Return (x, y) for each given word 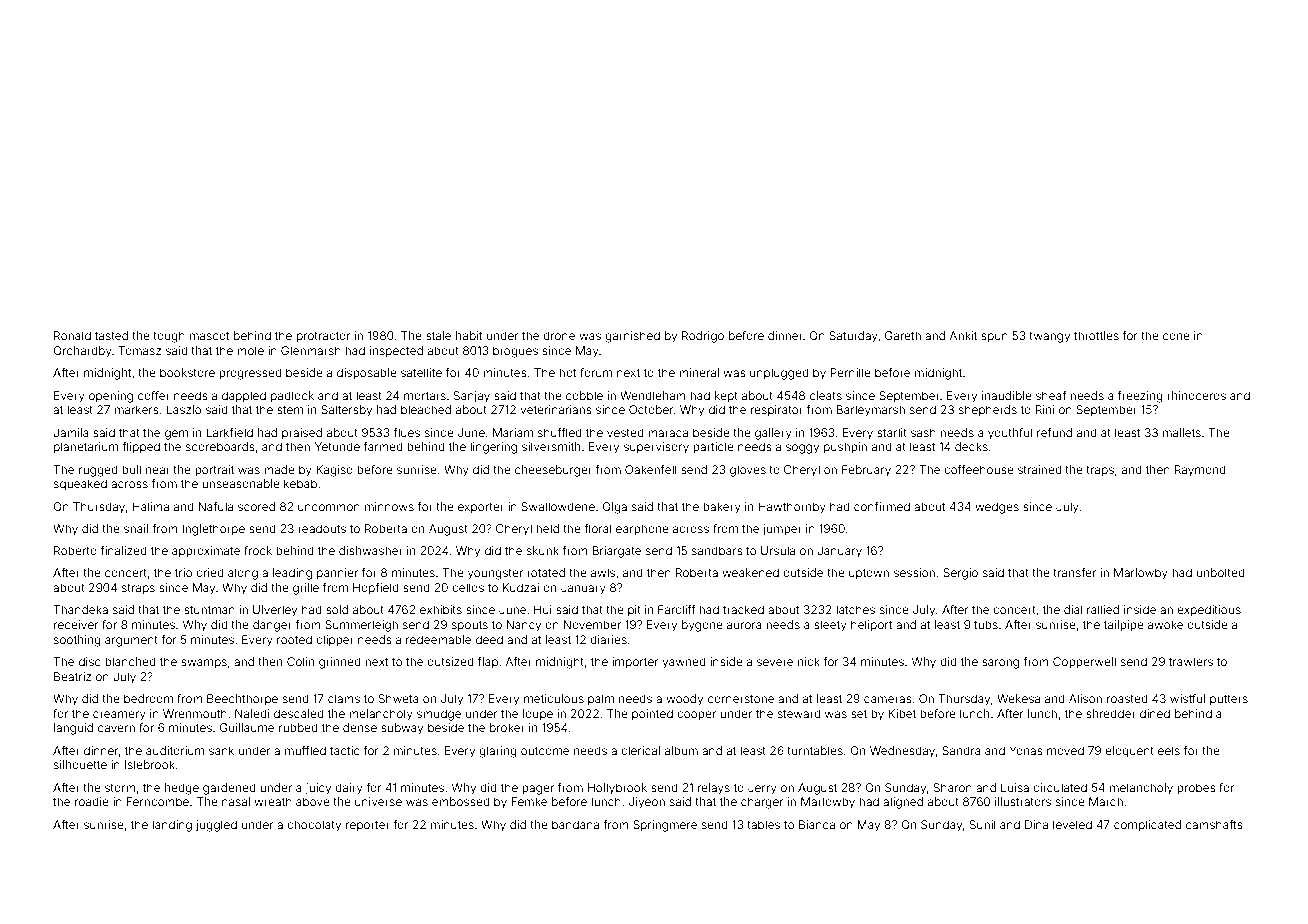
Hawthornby (792, 508)
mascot (209, 336)
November (592, 624)
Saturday (853, 337)
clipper (335, 641)
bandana (575, 824)
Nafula (215, 506)
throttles (1096, 335)
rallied (1103, 609)
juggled (216, 826)
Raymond (1200, 471)
